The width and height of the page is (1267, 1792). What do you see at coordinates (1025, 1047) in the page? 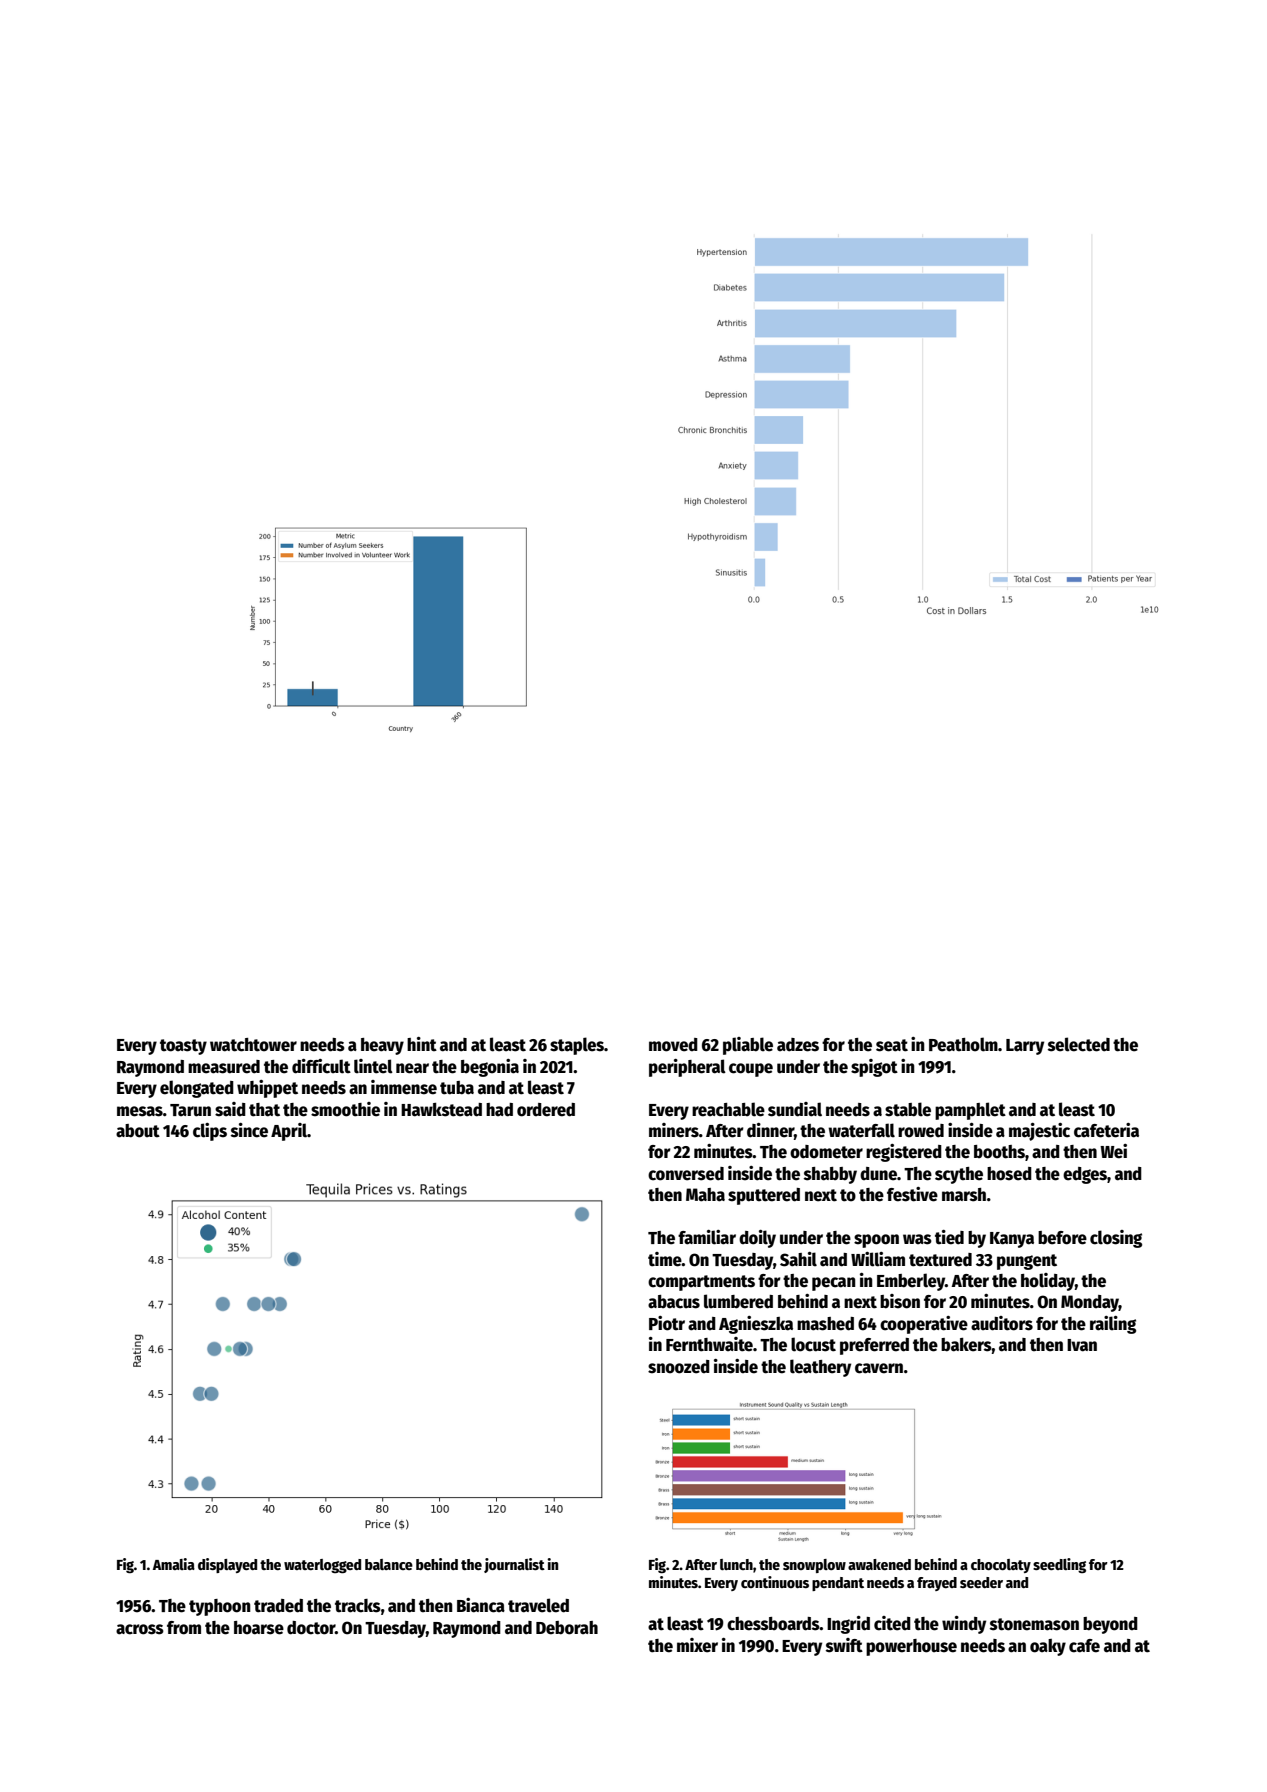
I see `Larry` at bounding box center [1025, 1047].
